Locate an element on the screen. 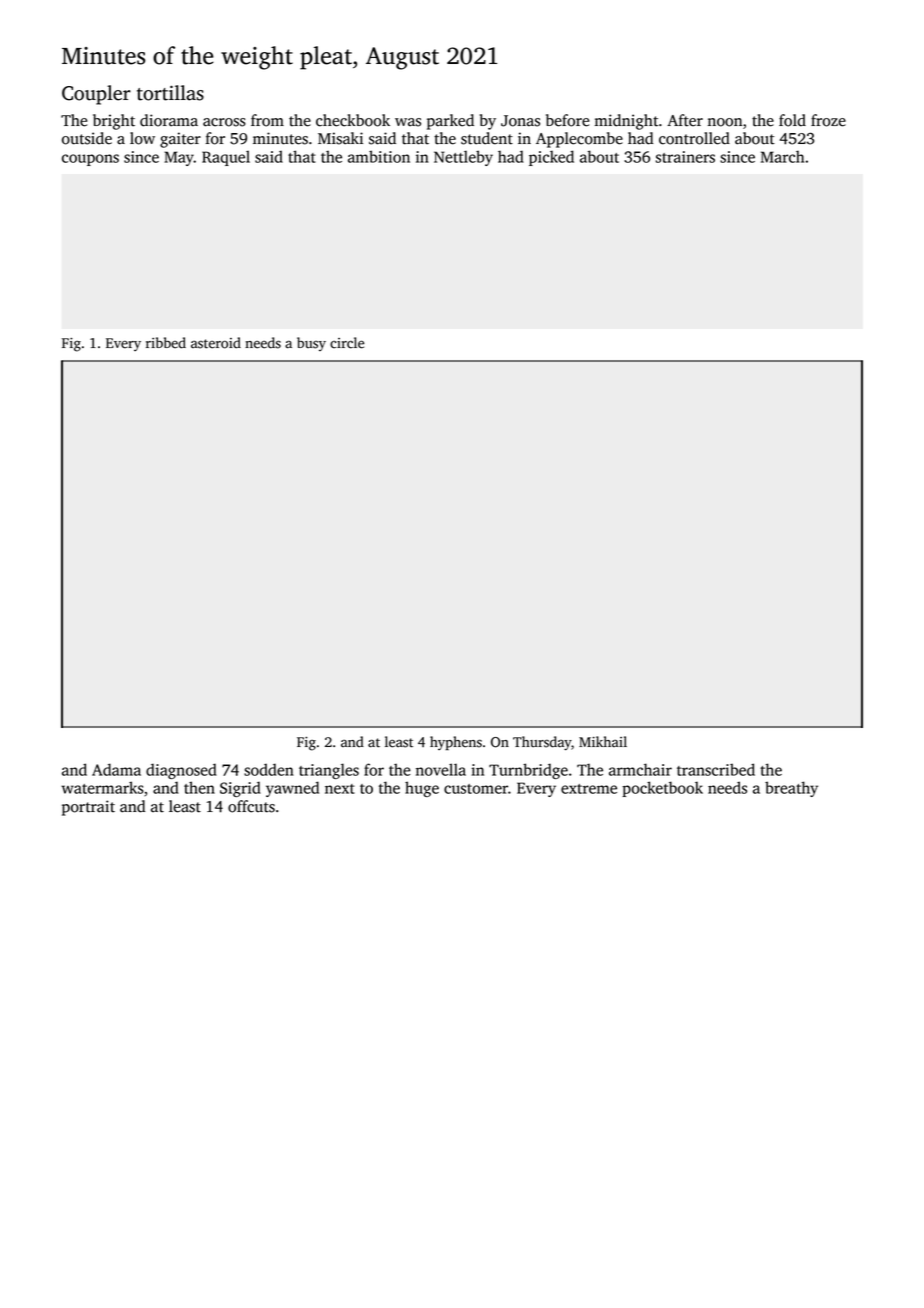  armchair is located at coordinates (640, 769).
